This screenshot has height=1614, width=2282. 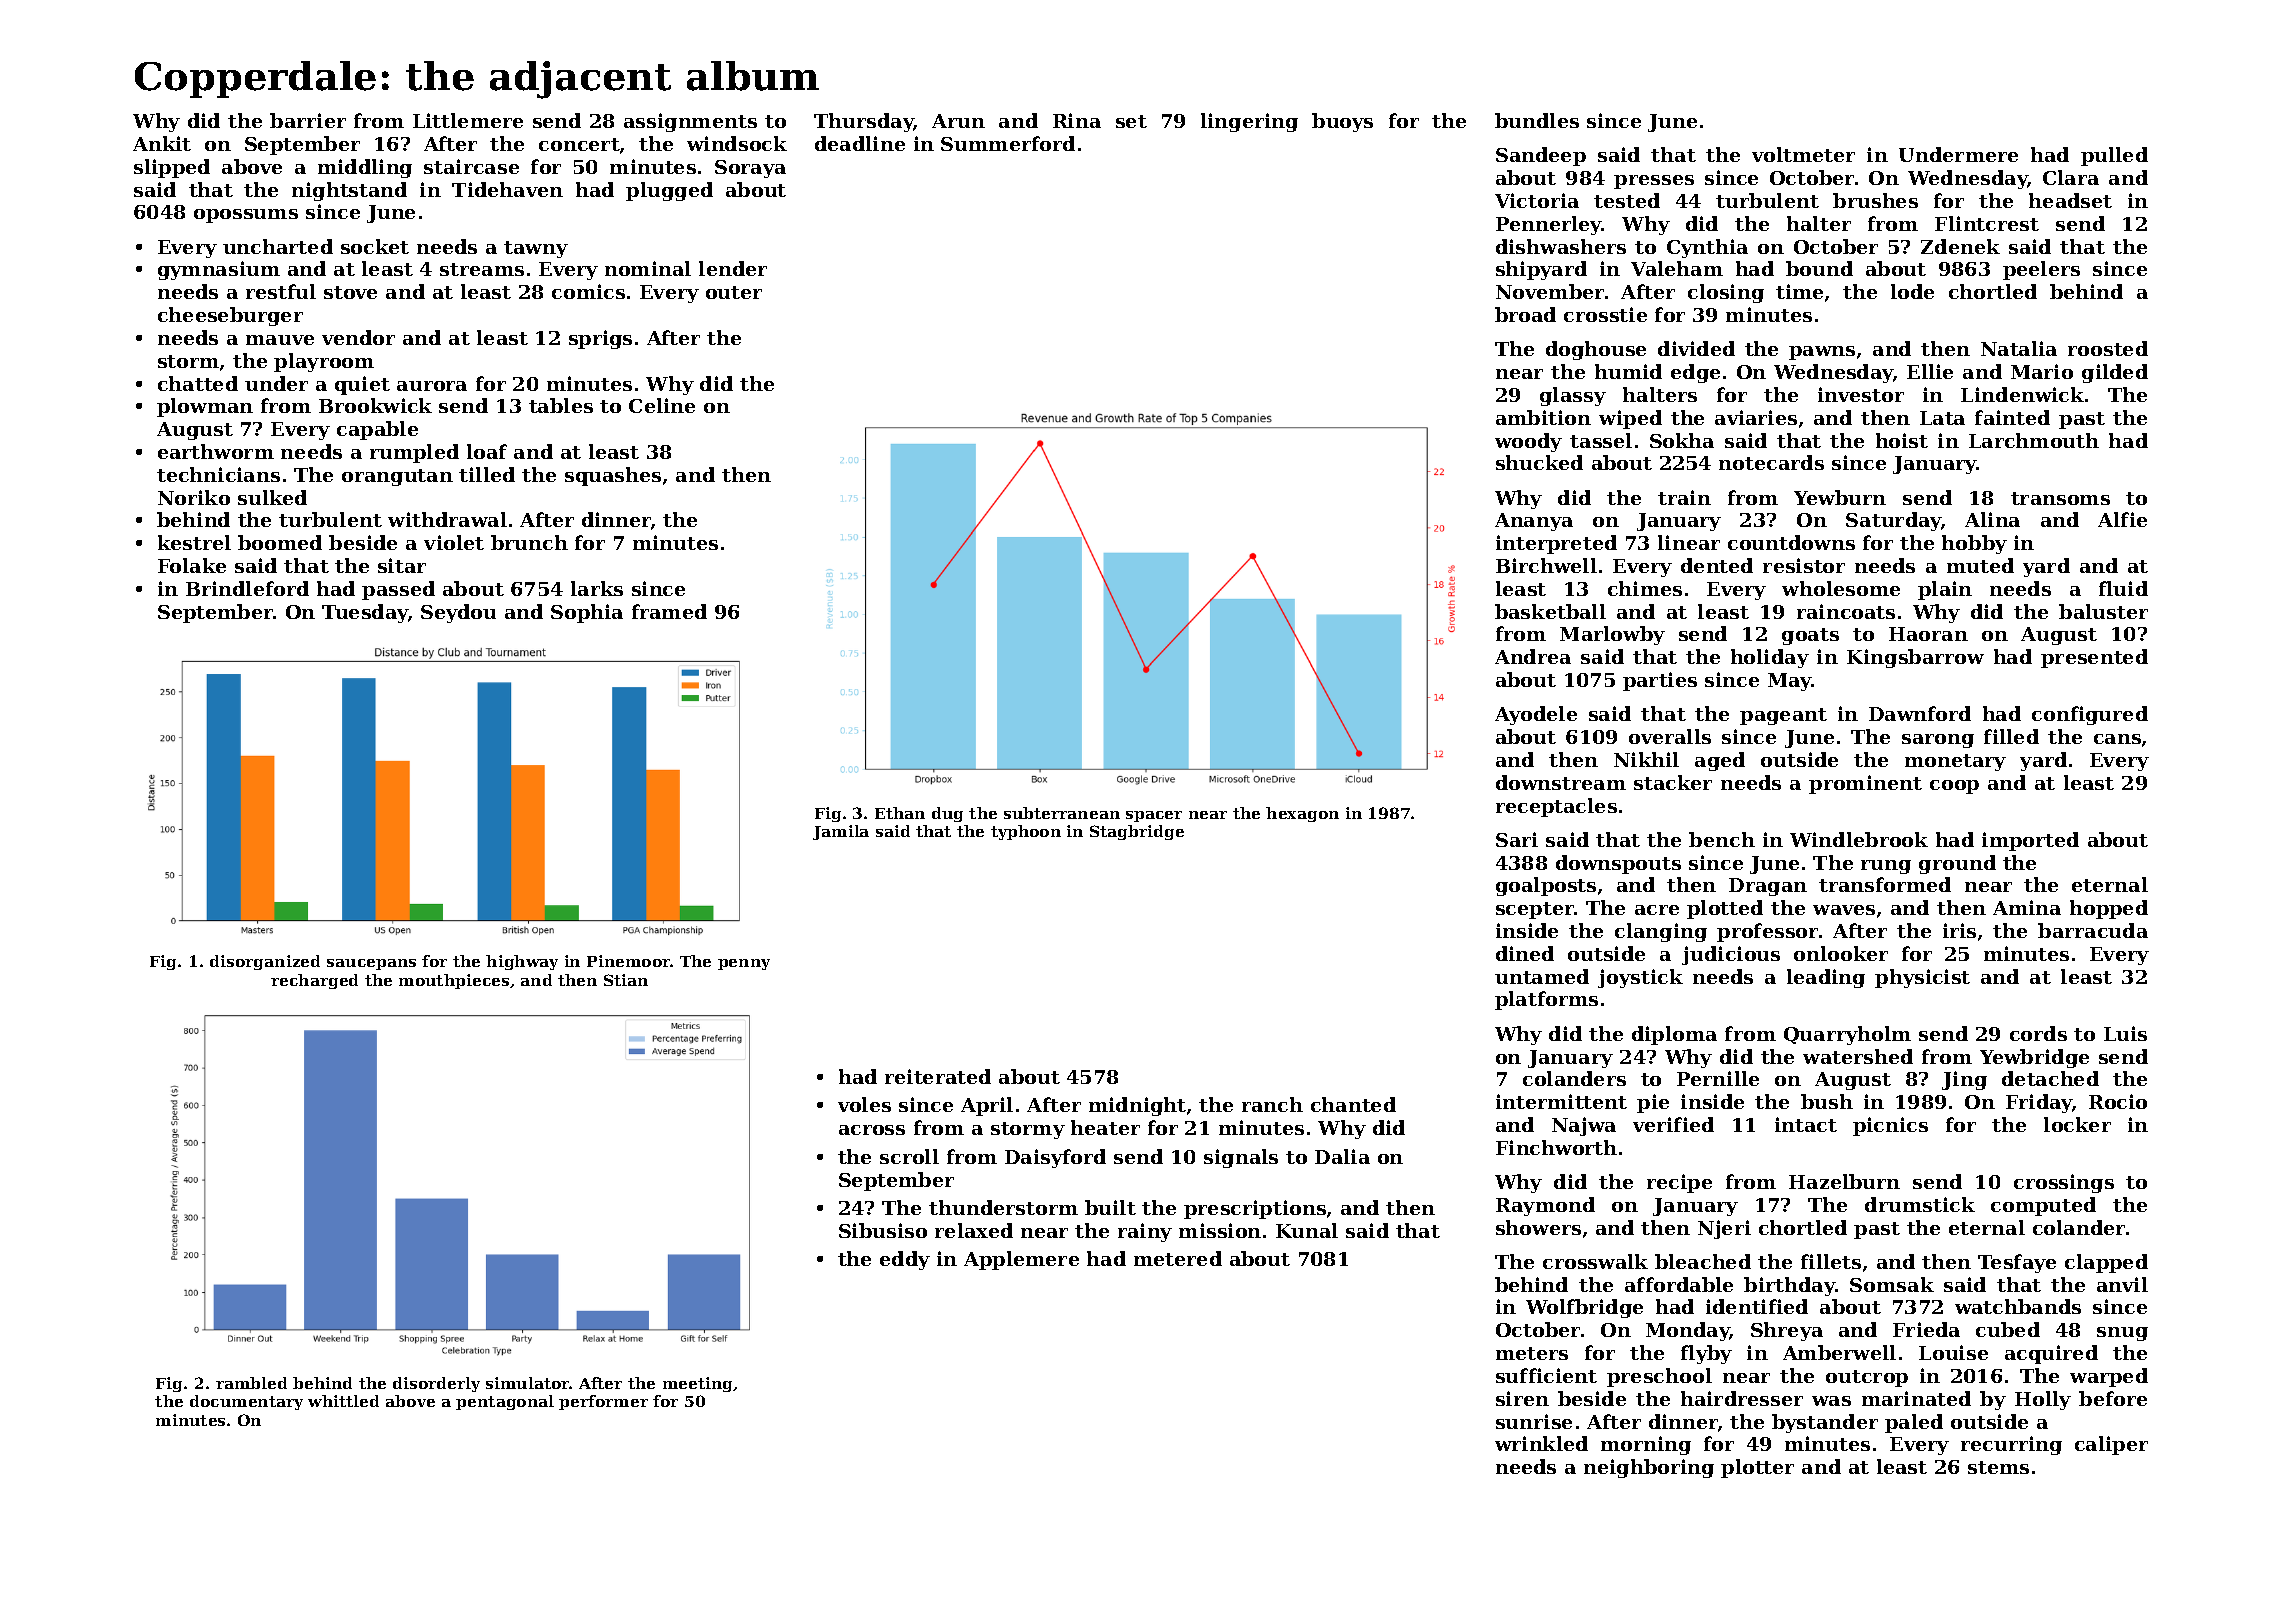 What do you see at coordinates (1342, 122) in the screenshot?
I see `buoys` at bounding box center [1342, 122].
